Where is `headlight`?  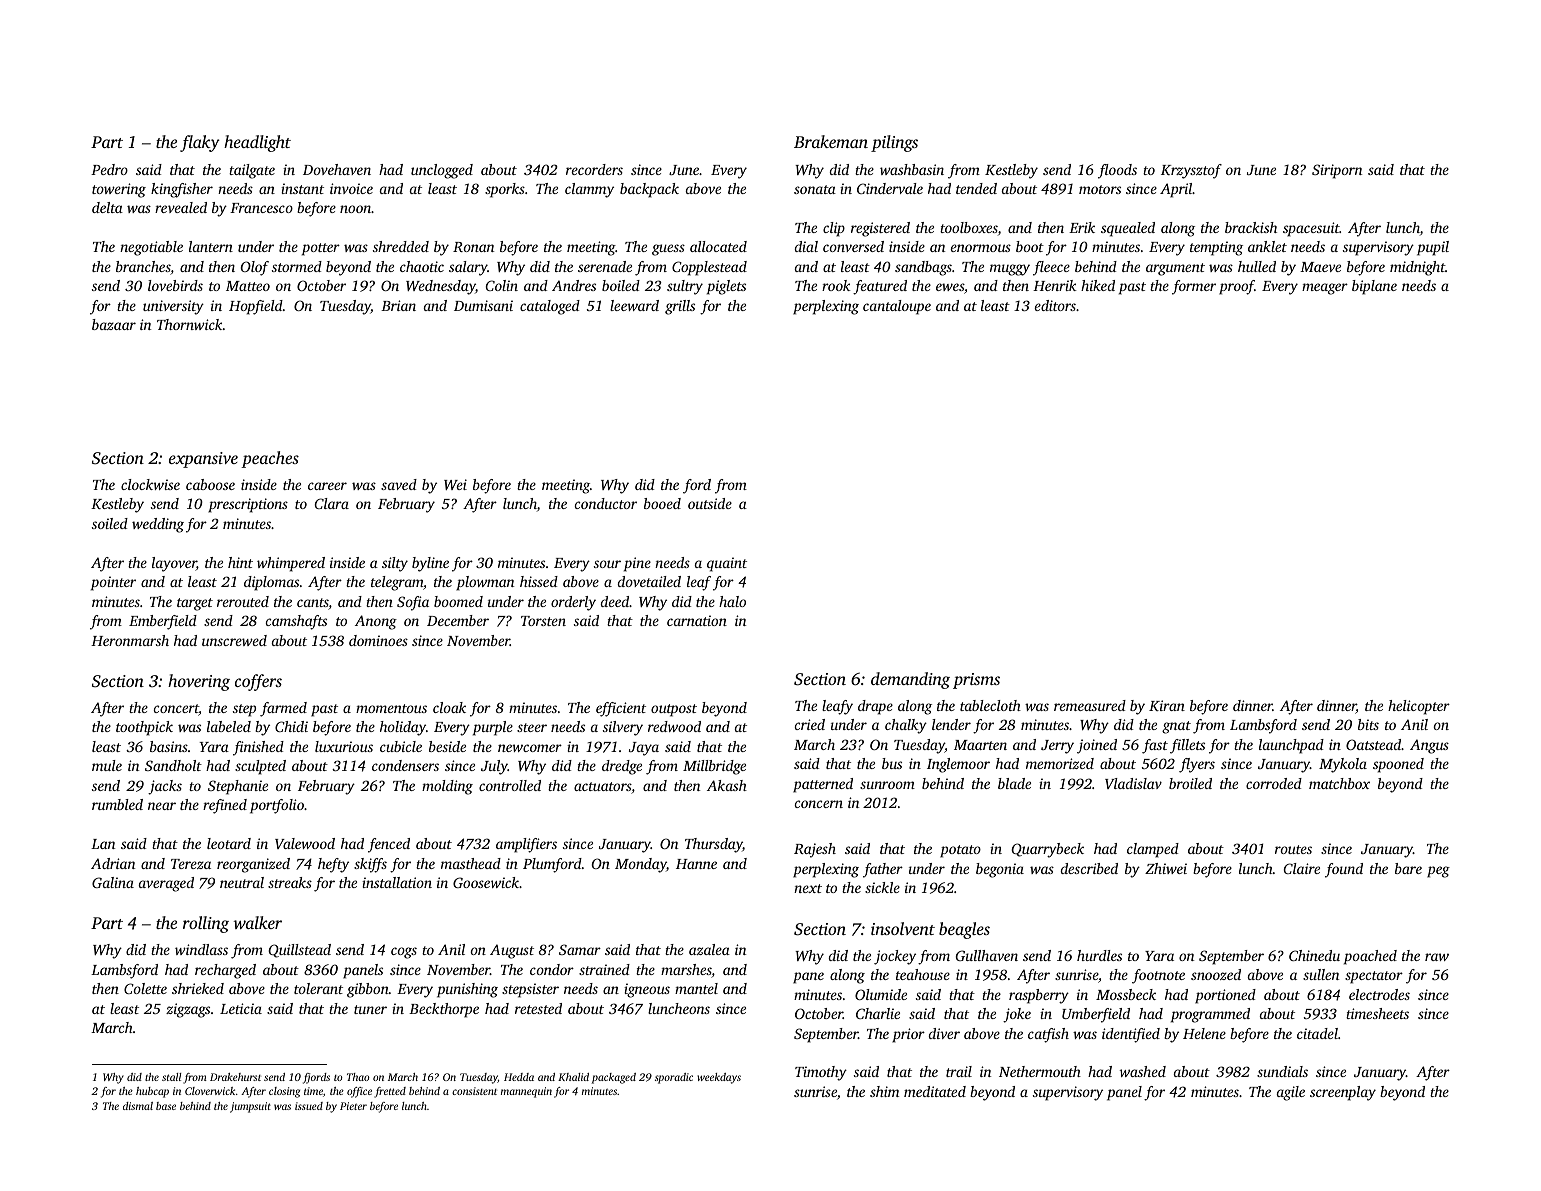 headlight is located at coordinates (257, 143).
